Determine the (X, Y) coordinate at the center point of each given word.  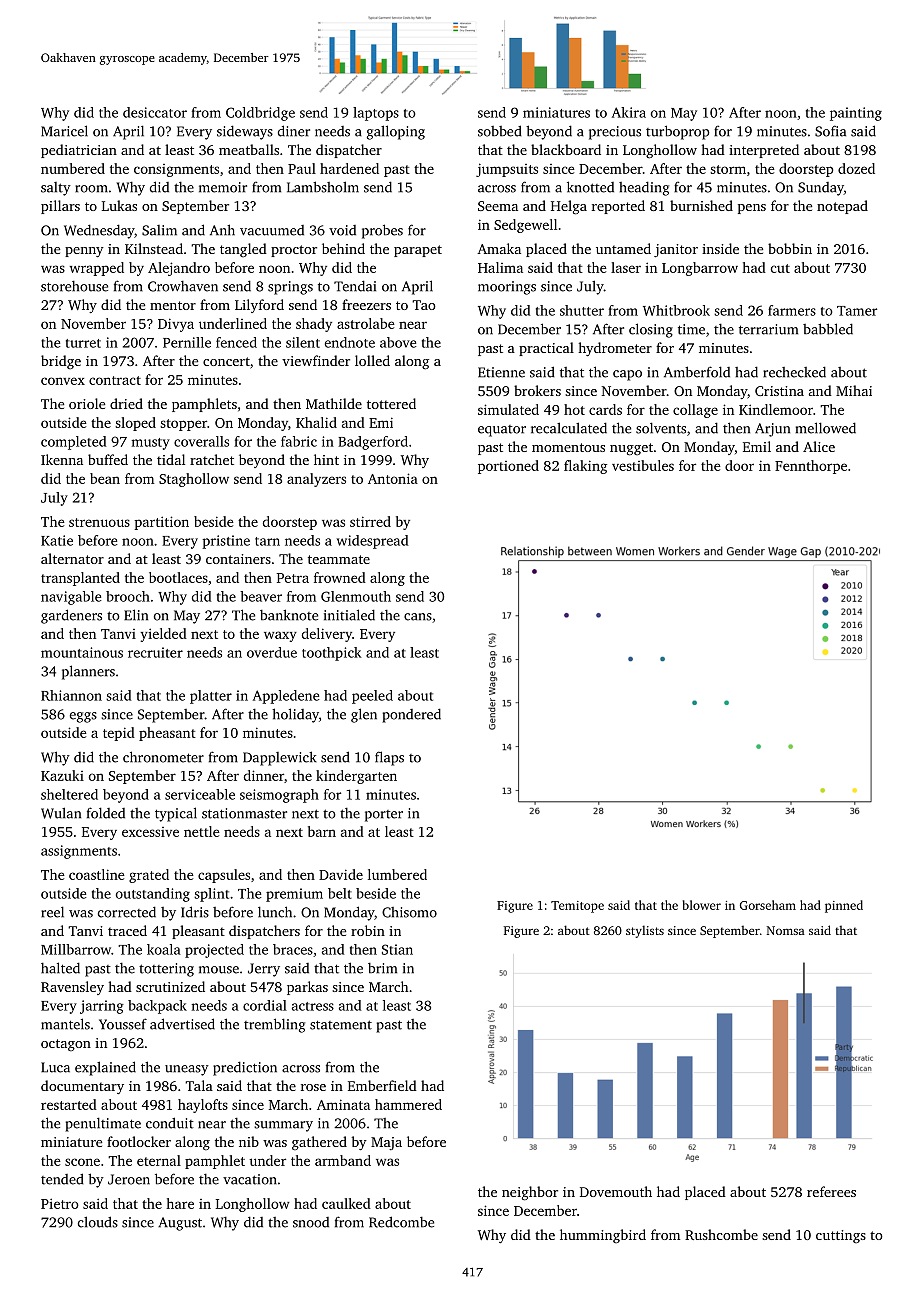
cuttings (841, 1236)
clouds (98, 1222)
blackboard (566, 149)
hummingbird (603, 1236)
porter (384, 816)
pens (752, 209)
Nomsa (786, 930)
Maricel (64, 131)
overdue (272, 652)
